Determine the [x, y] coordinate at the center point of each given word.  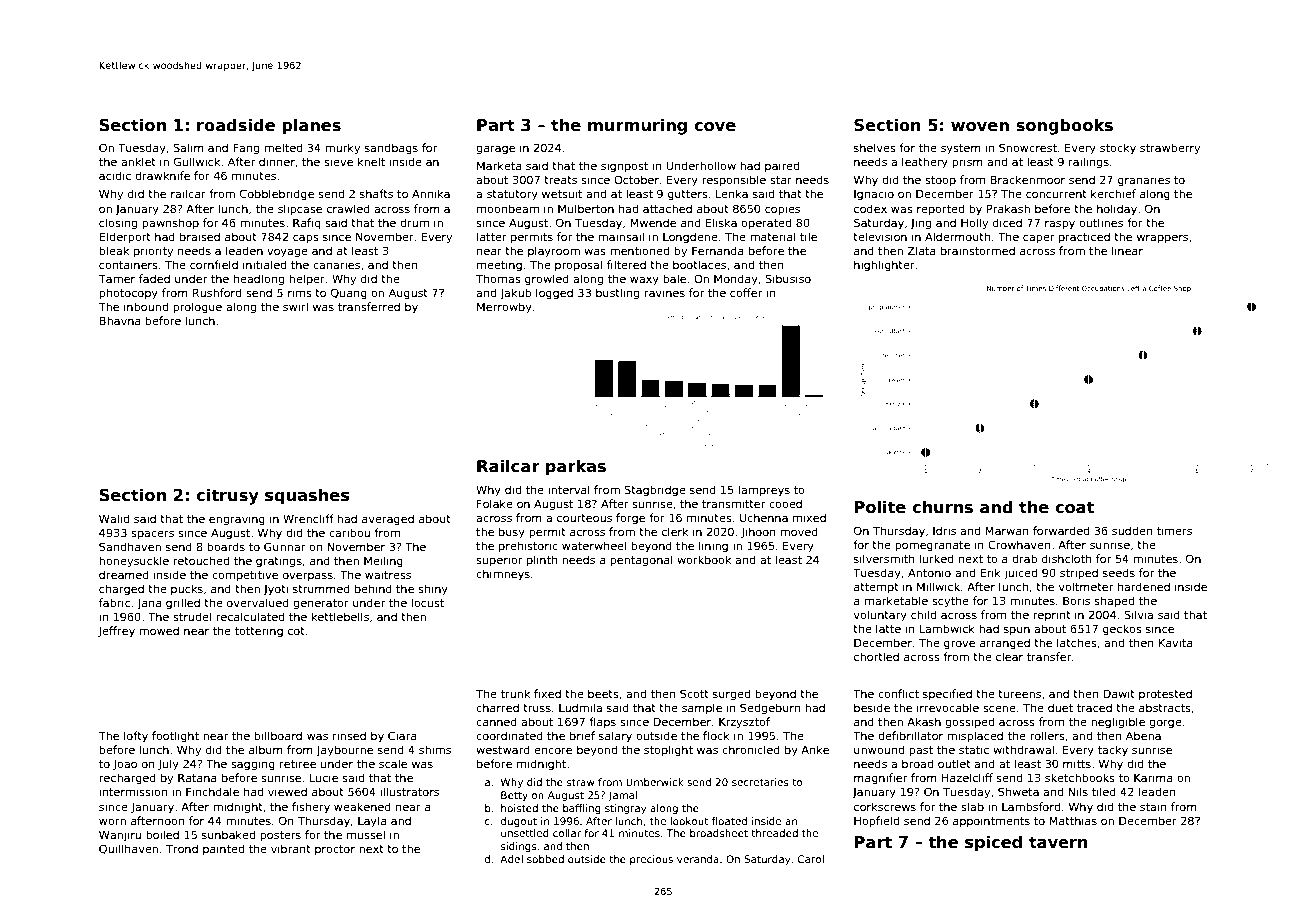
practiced [1084, 237]
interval [569, 489]
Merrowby [504, 307]
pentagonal [641, 561]
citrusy [227, 496]
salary [615, 737]
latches [1077, 642]
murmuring [637, 126]
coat [1074, 507]
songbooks [1064, 126]
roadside [236, 125]
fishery [311, 808]
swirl [295, 306]
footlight [175, 737]
